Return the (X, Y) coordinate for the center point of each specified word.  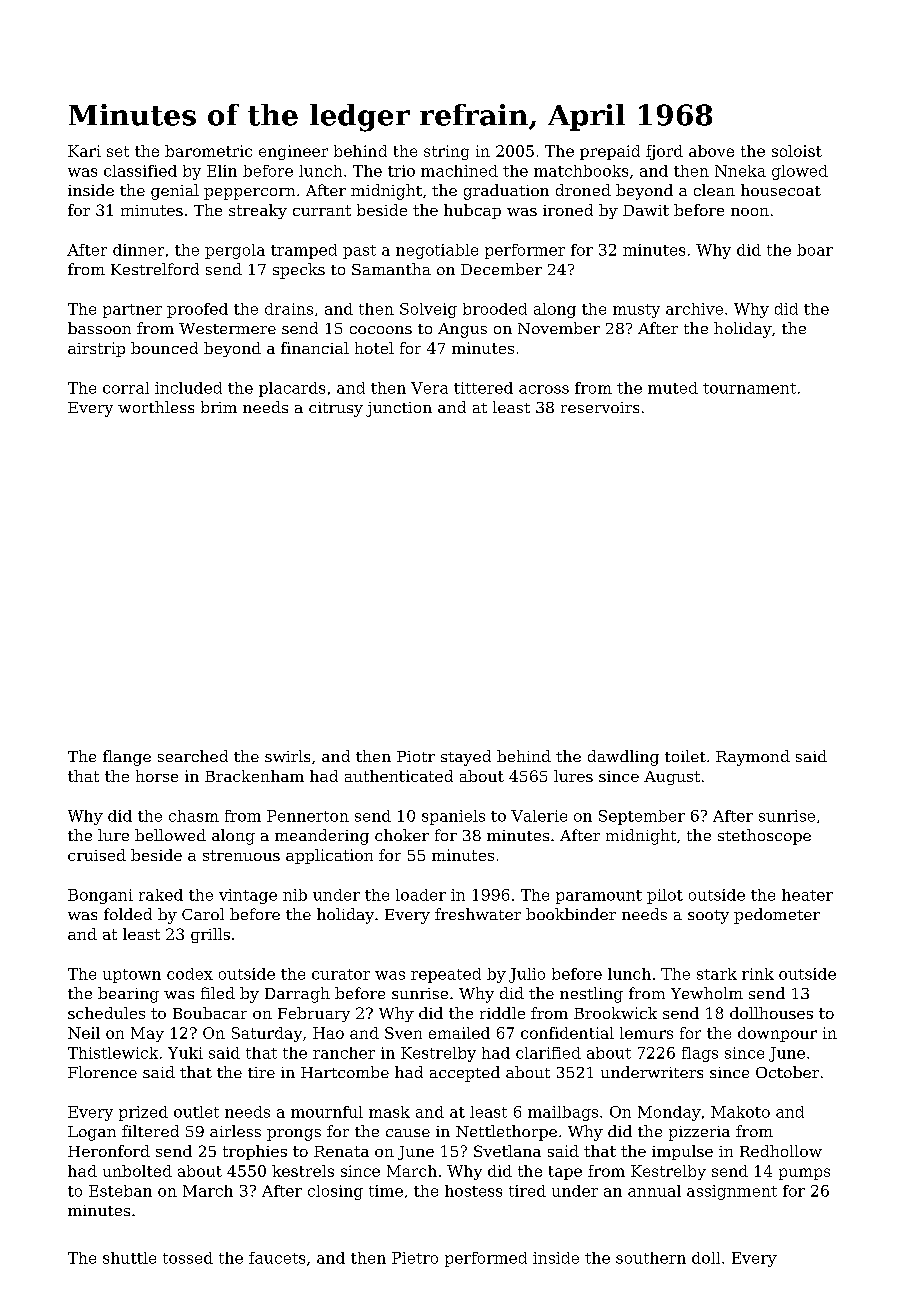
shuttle (129, 1258)
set (118, 151)
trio (401, 171)
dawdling (623, 758)
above (711, 151)
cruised (97, 855)
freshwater (478, 914)
